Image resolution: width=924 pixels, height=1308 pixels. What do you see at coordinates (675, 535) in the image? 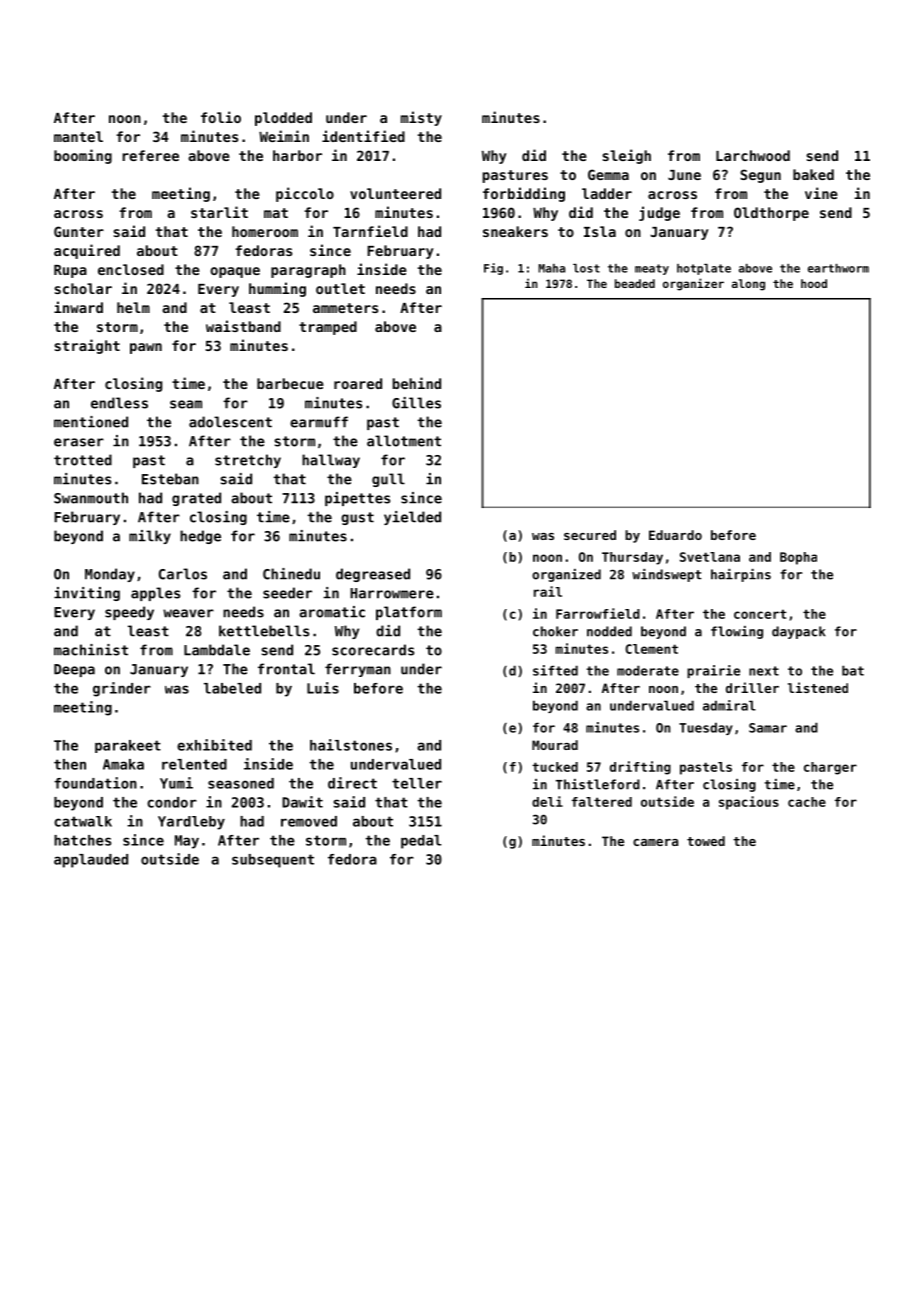
I see `Eduardo` at bounding box center [675, 535].
